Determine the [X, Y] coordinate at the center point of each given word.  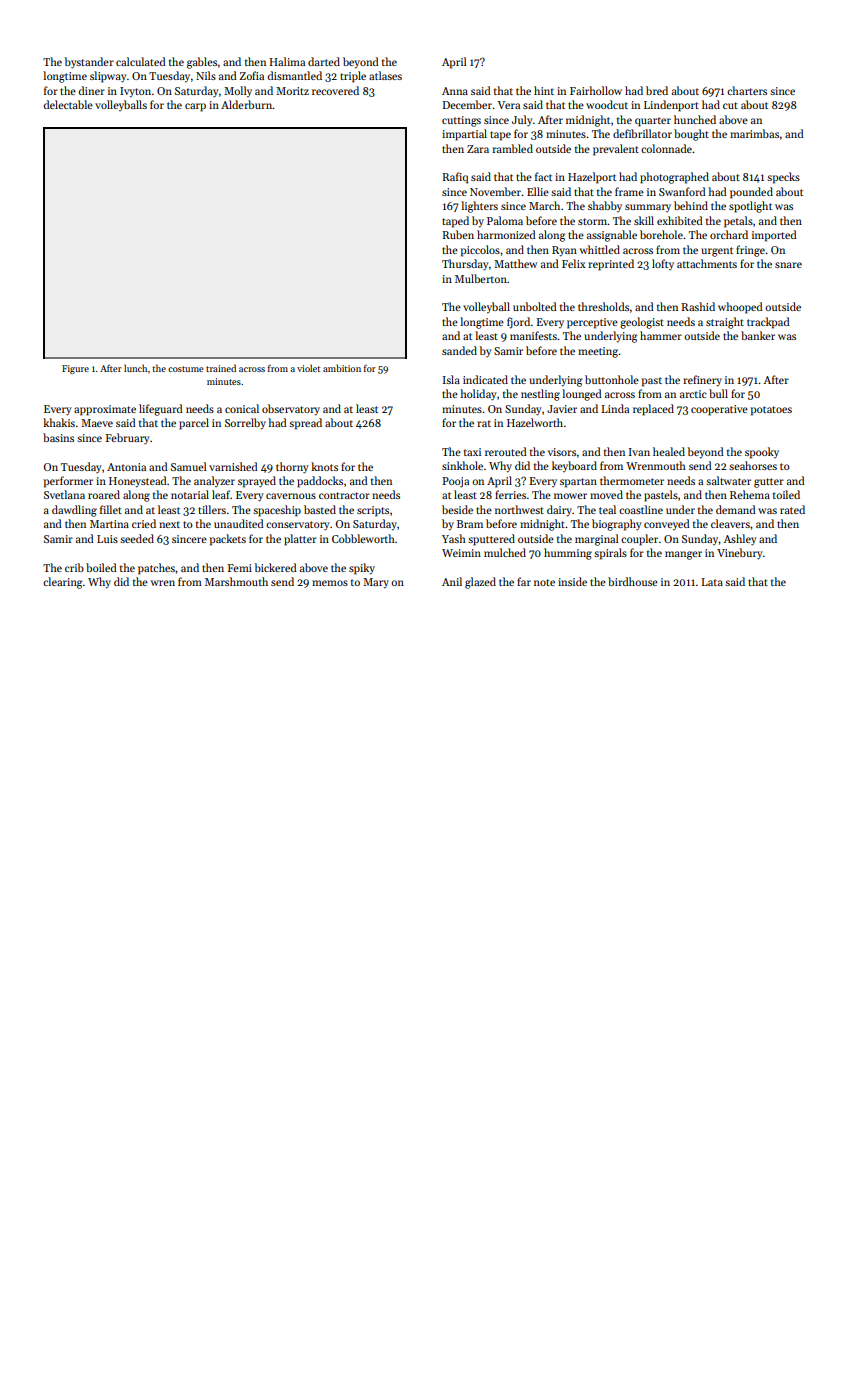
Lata [712, 582]
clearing [63, 583]
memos [330, 583]
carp [195, 107]
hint [544, 90]
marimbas [754, 133]
